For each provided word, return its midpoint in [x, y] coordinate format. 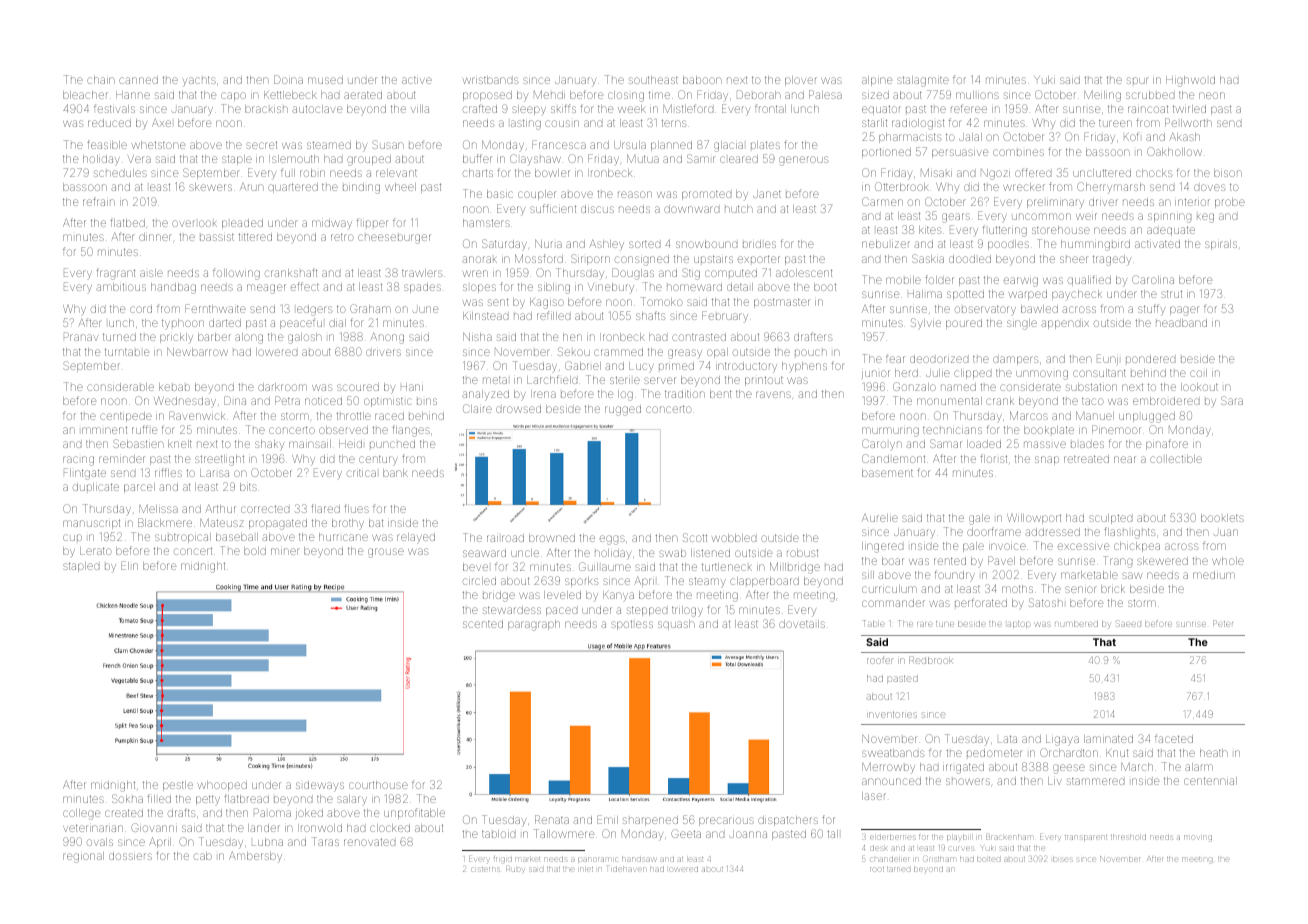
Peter [1223, 623]
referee [969, 108]
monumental [949, 401]
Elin [129, 565]
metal [495, 380]
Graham [370, 308]
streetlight [219, 460]
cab [203, 856]
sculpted [1110, 519]
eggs [612, 540]
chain [101, 80]
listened [710, 553]
